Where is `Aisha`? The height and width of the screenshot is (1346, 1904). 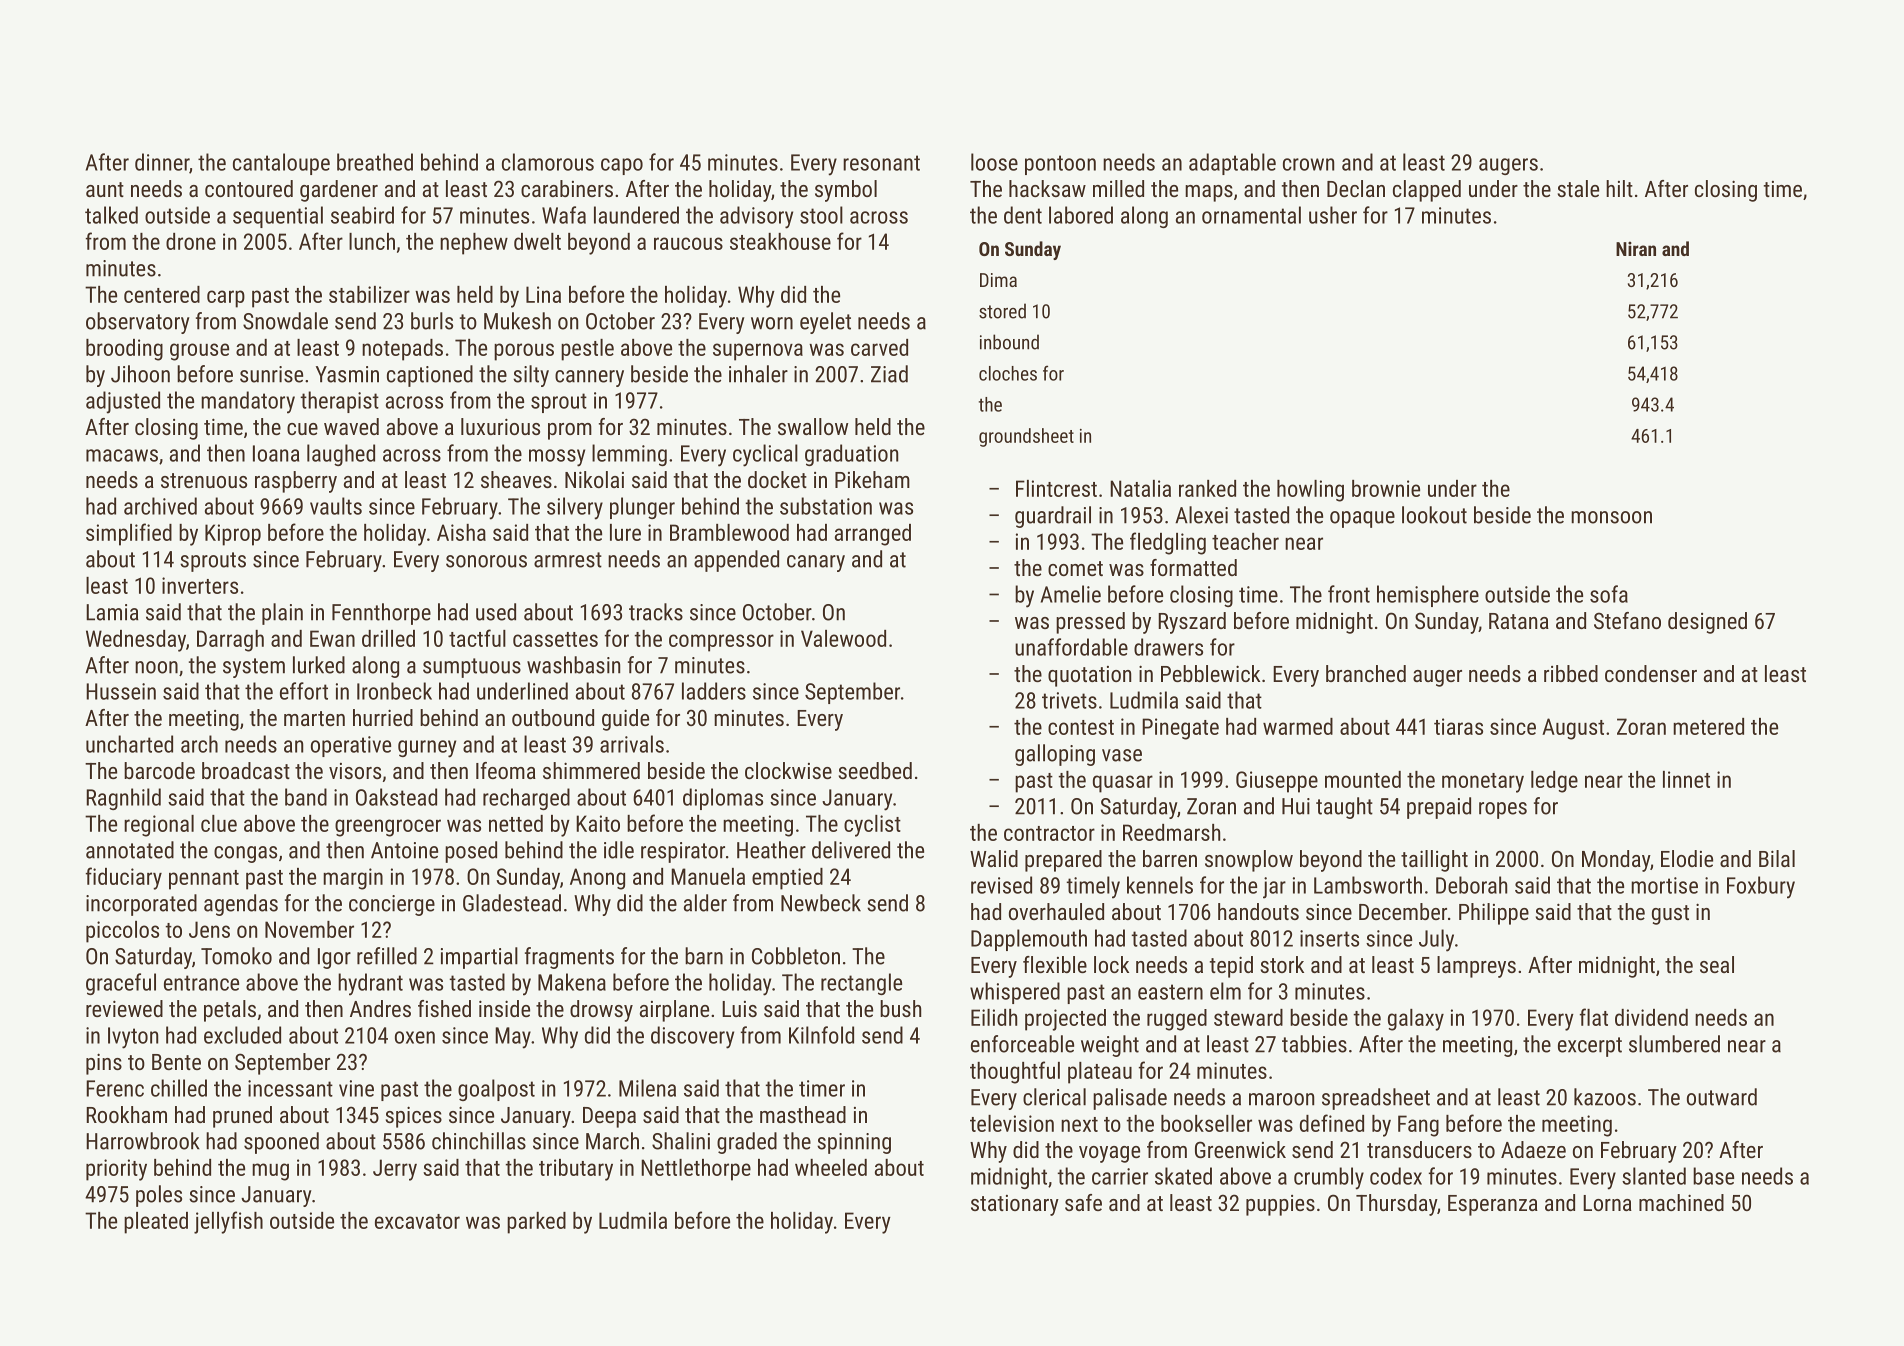
Aisha is located at coordinates (461, 532).
